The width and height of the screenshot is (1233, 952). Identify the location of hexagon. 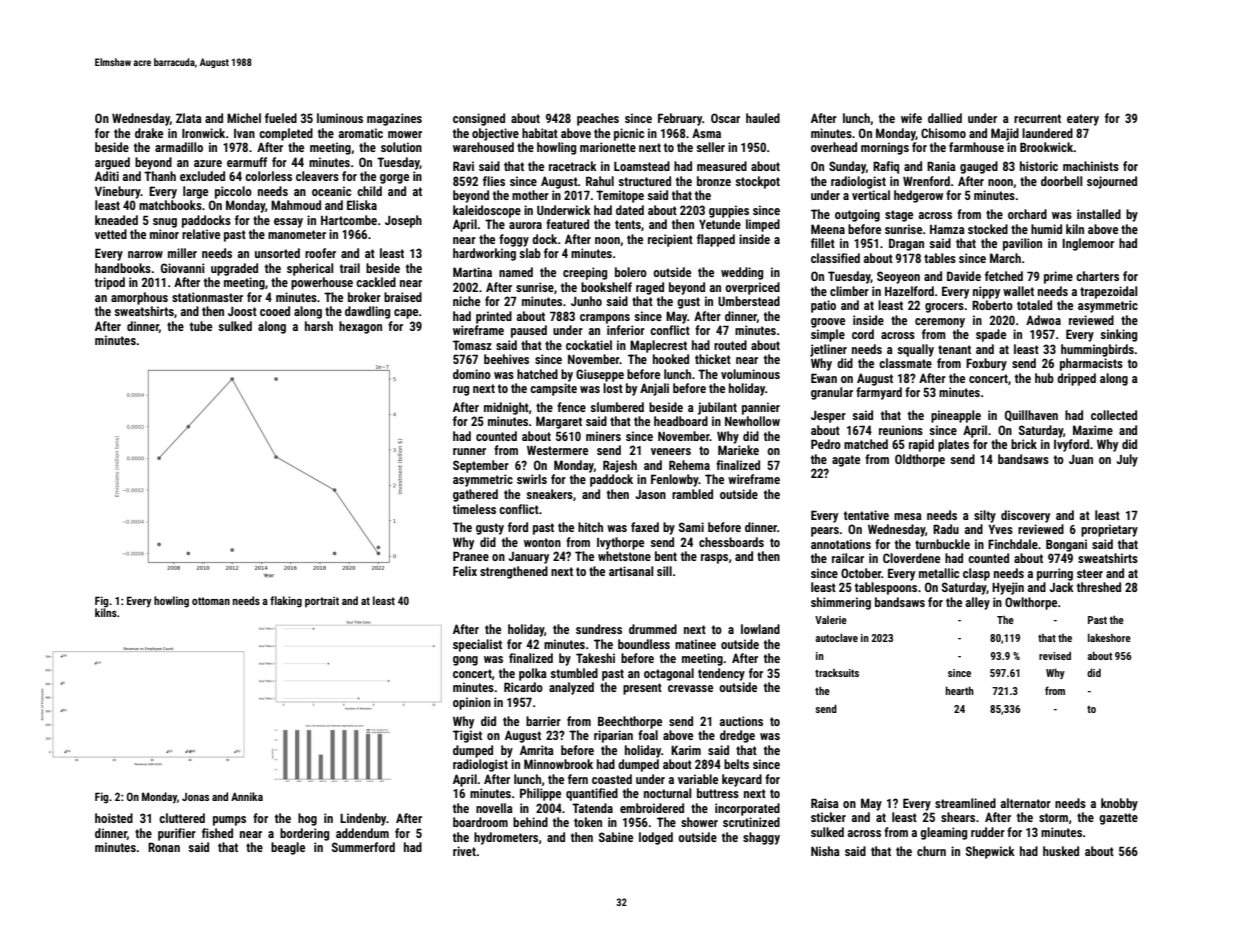
(360, 327).
